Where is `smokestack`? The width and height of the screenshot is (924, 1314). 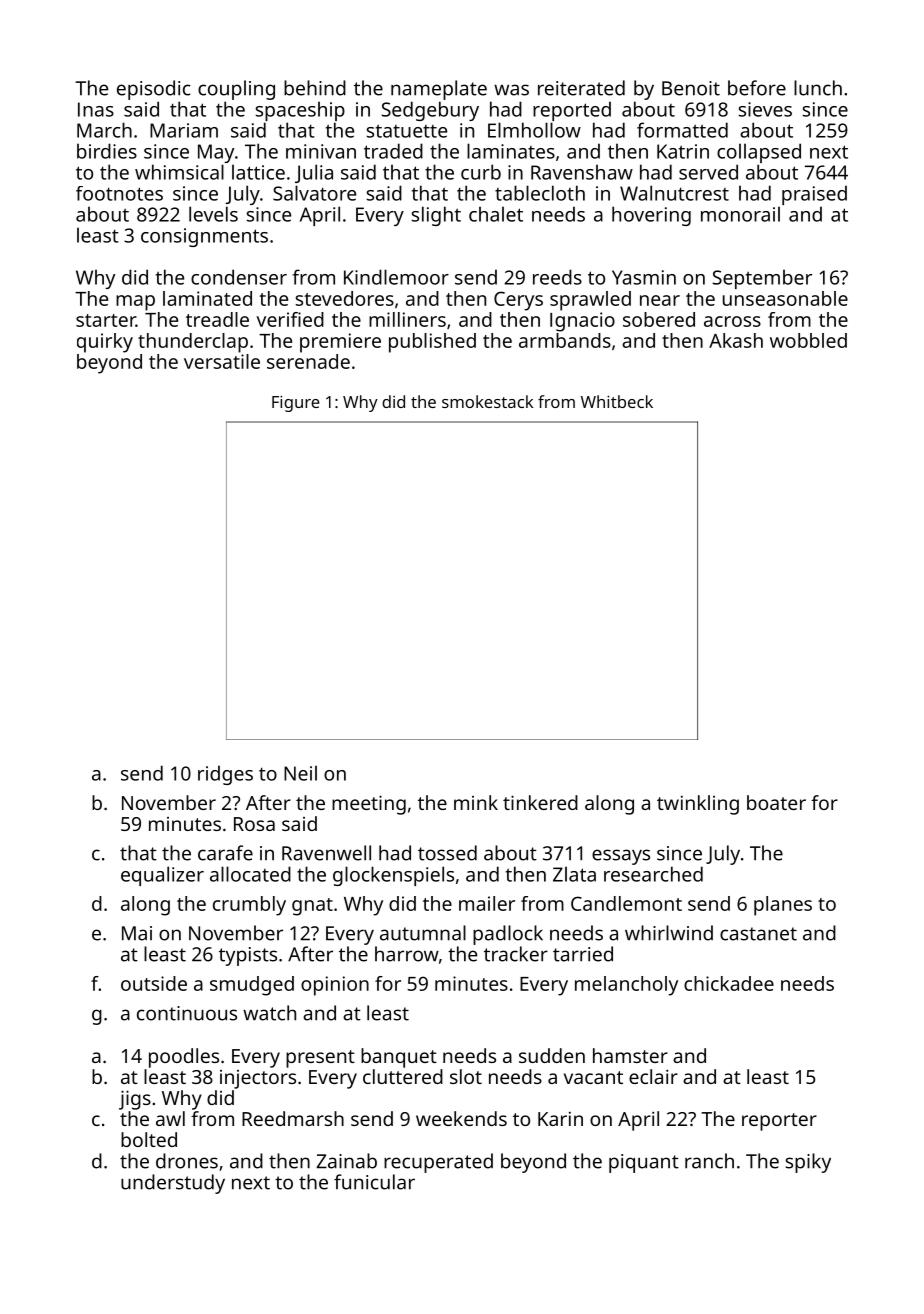 smokestack is located at coordinates (487, 401).
